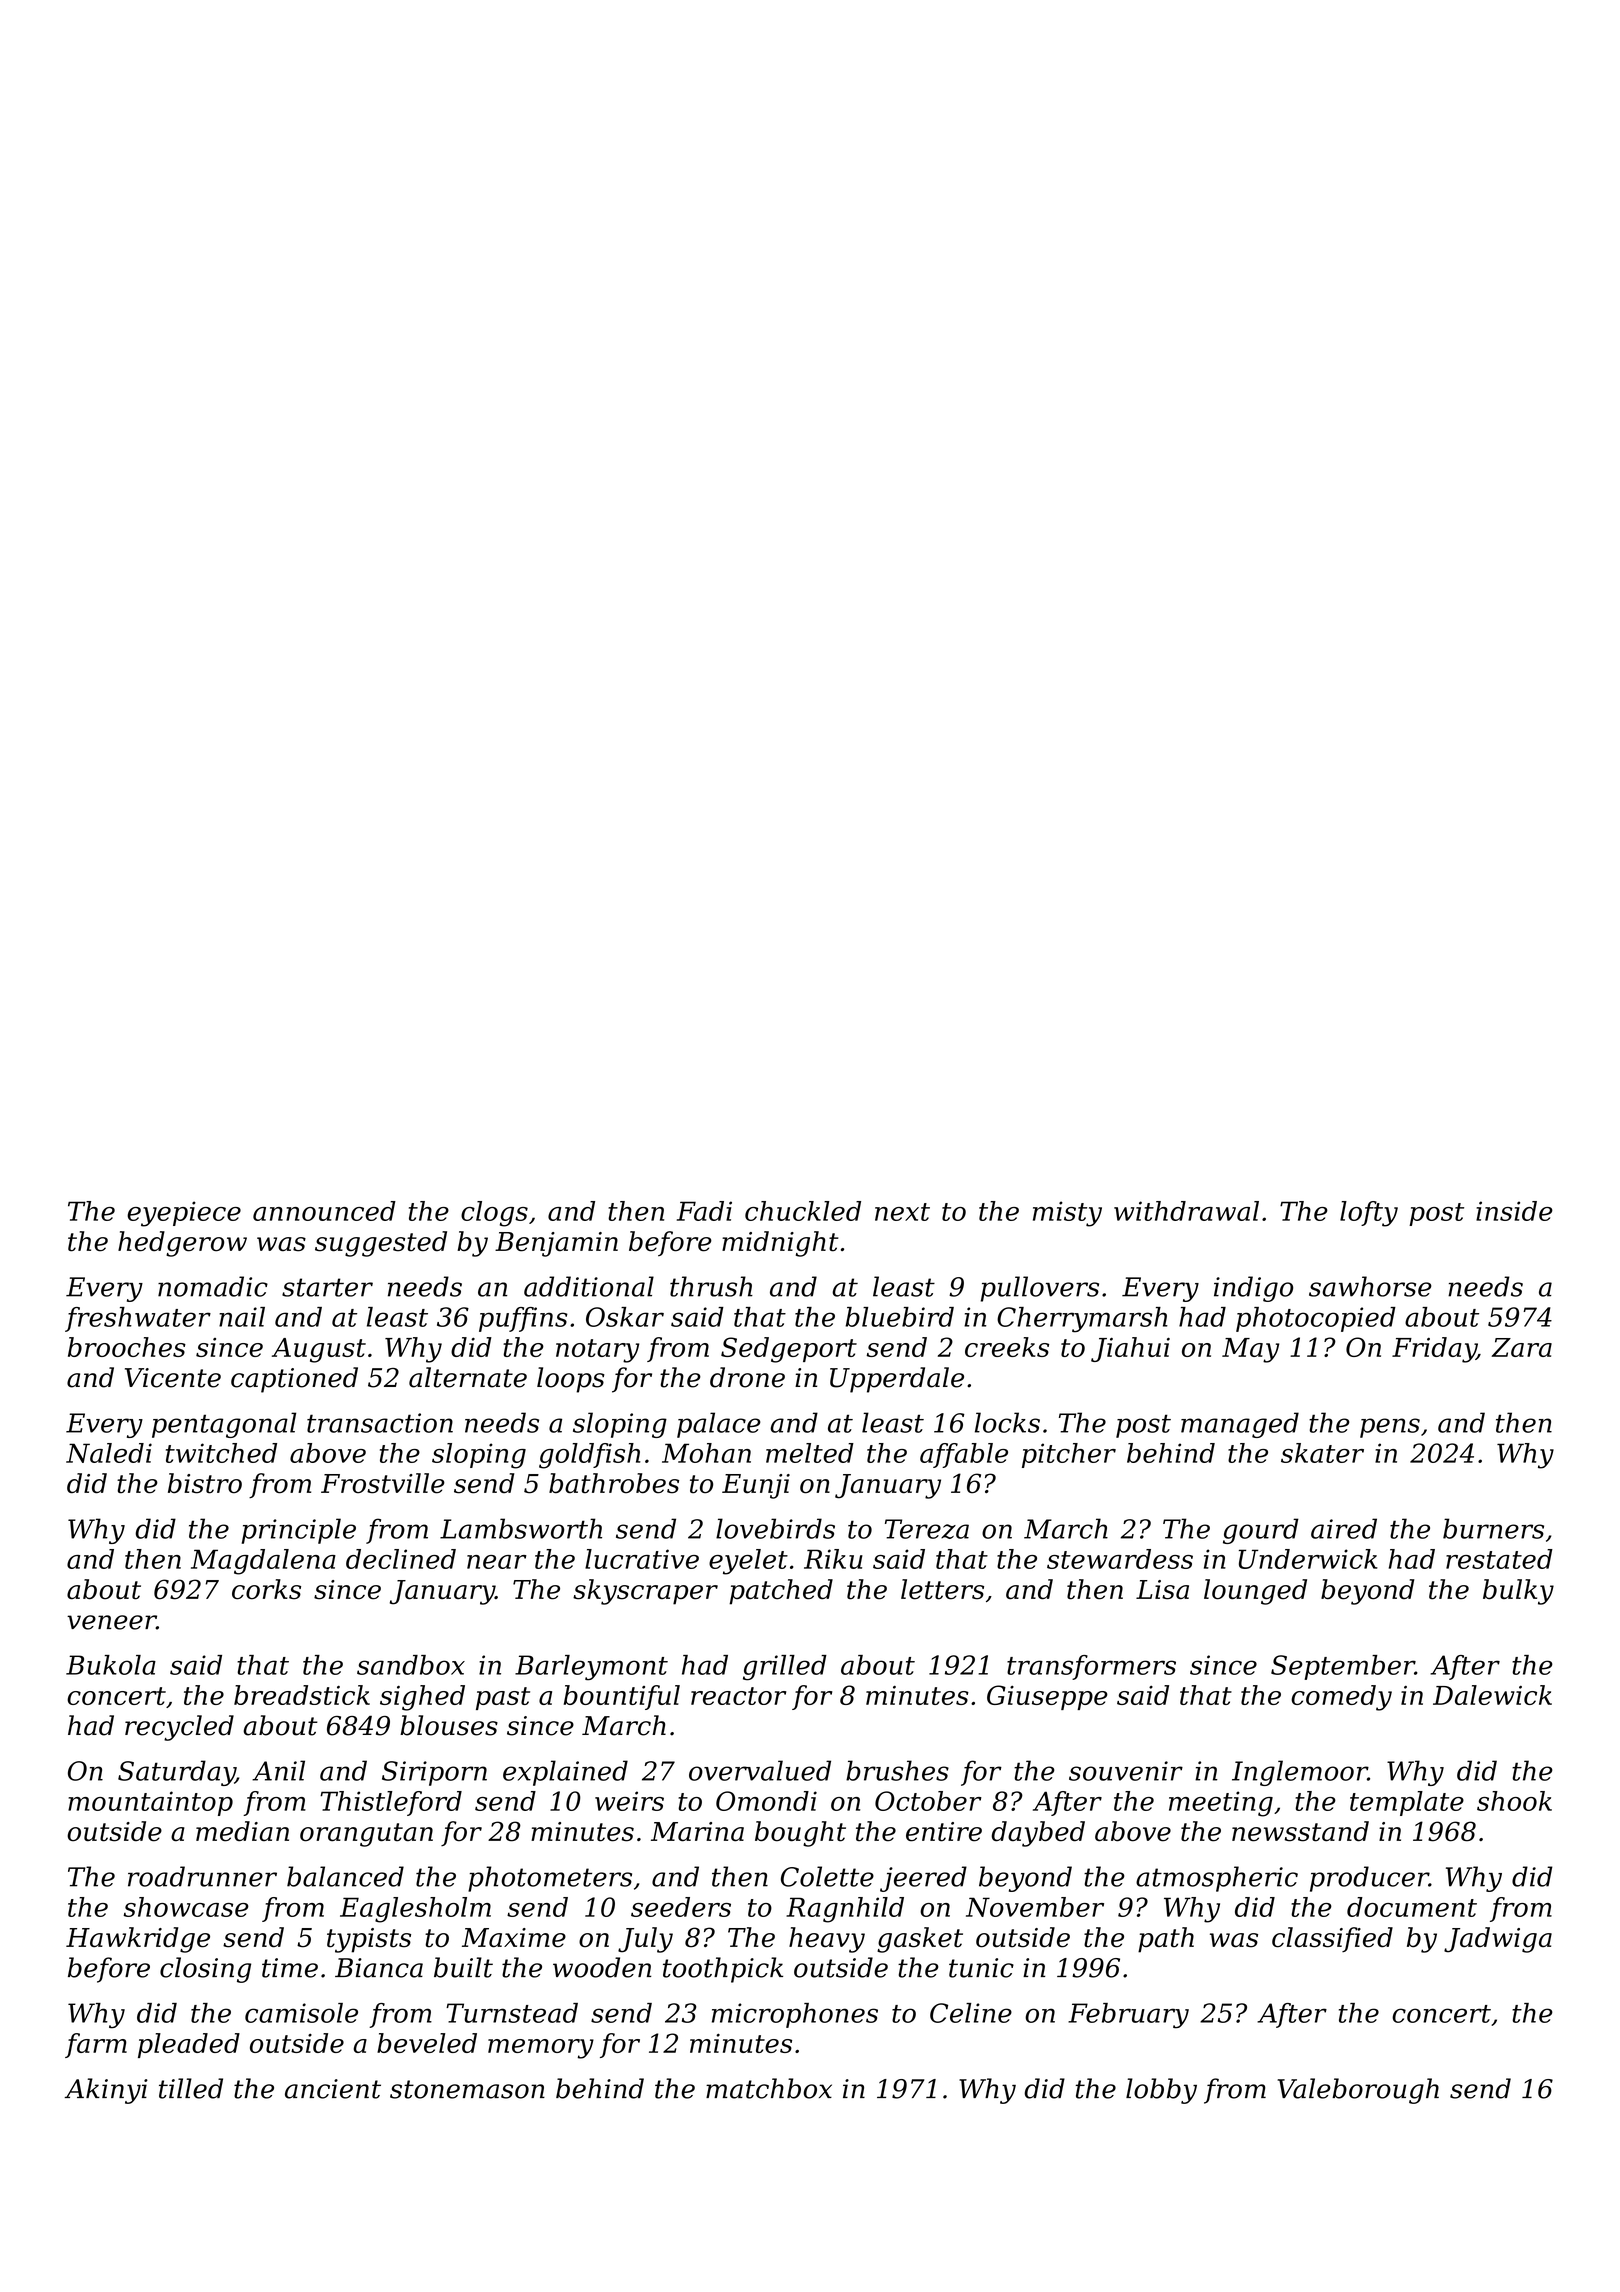  Describe the element at coordinates (1186, 1211) in the image. I see `withdrawal` at that location.
